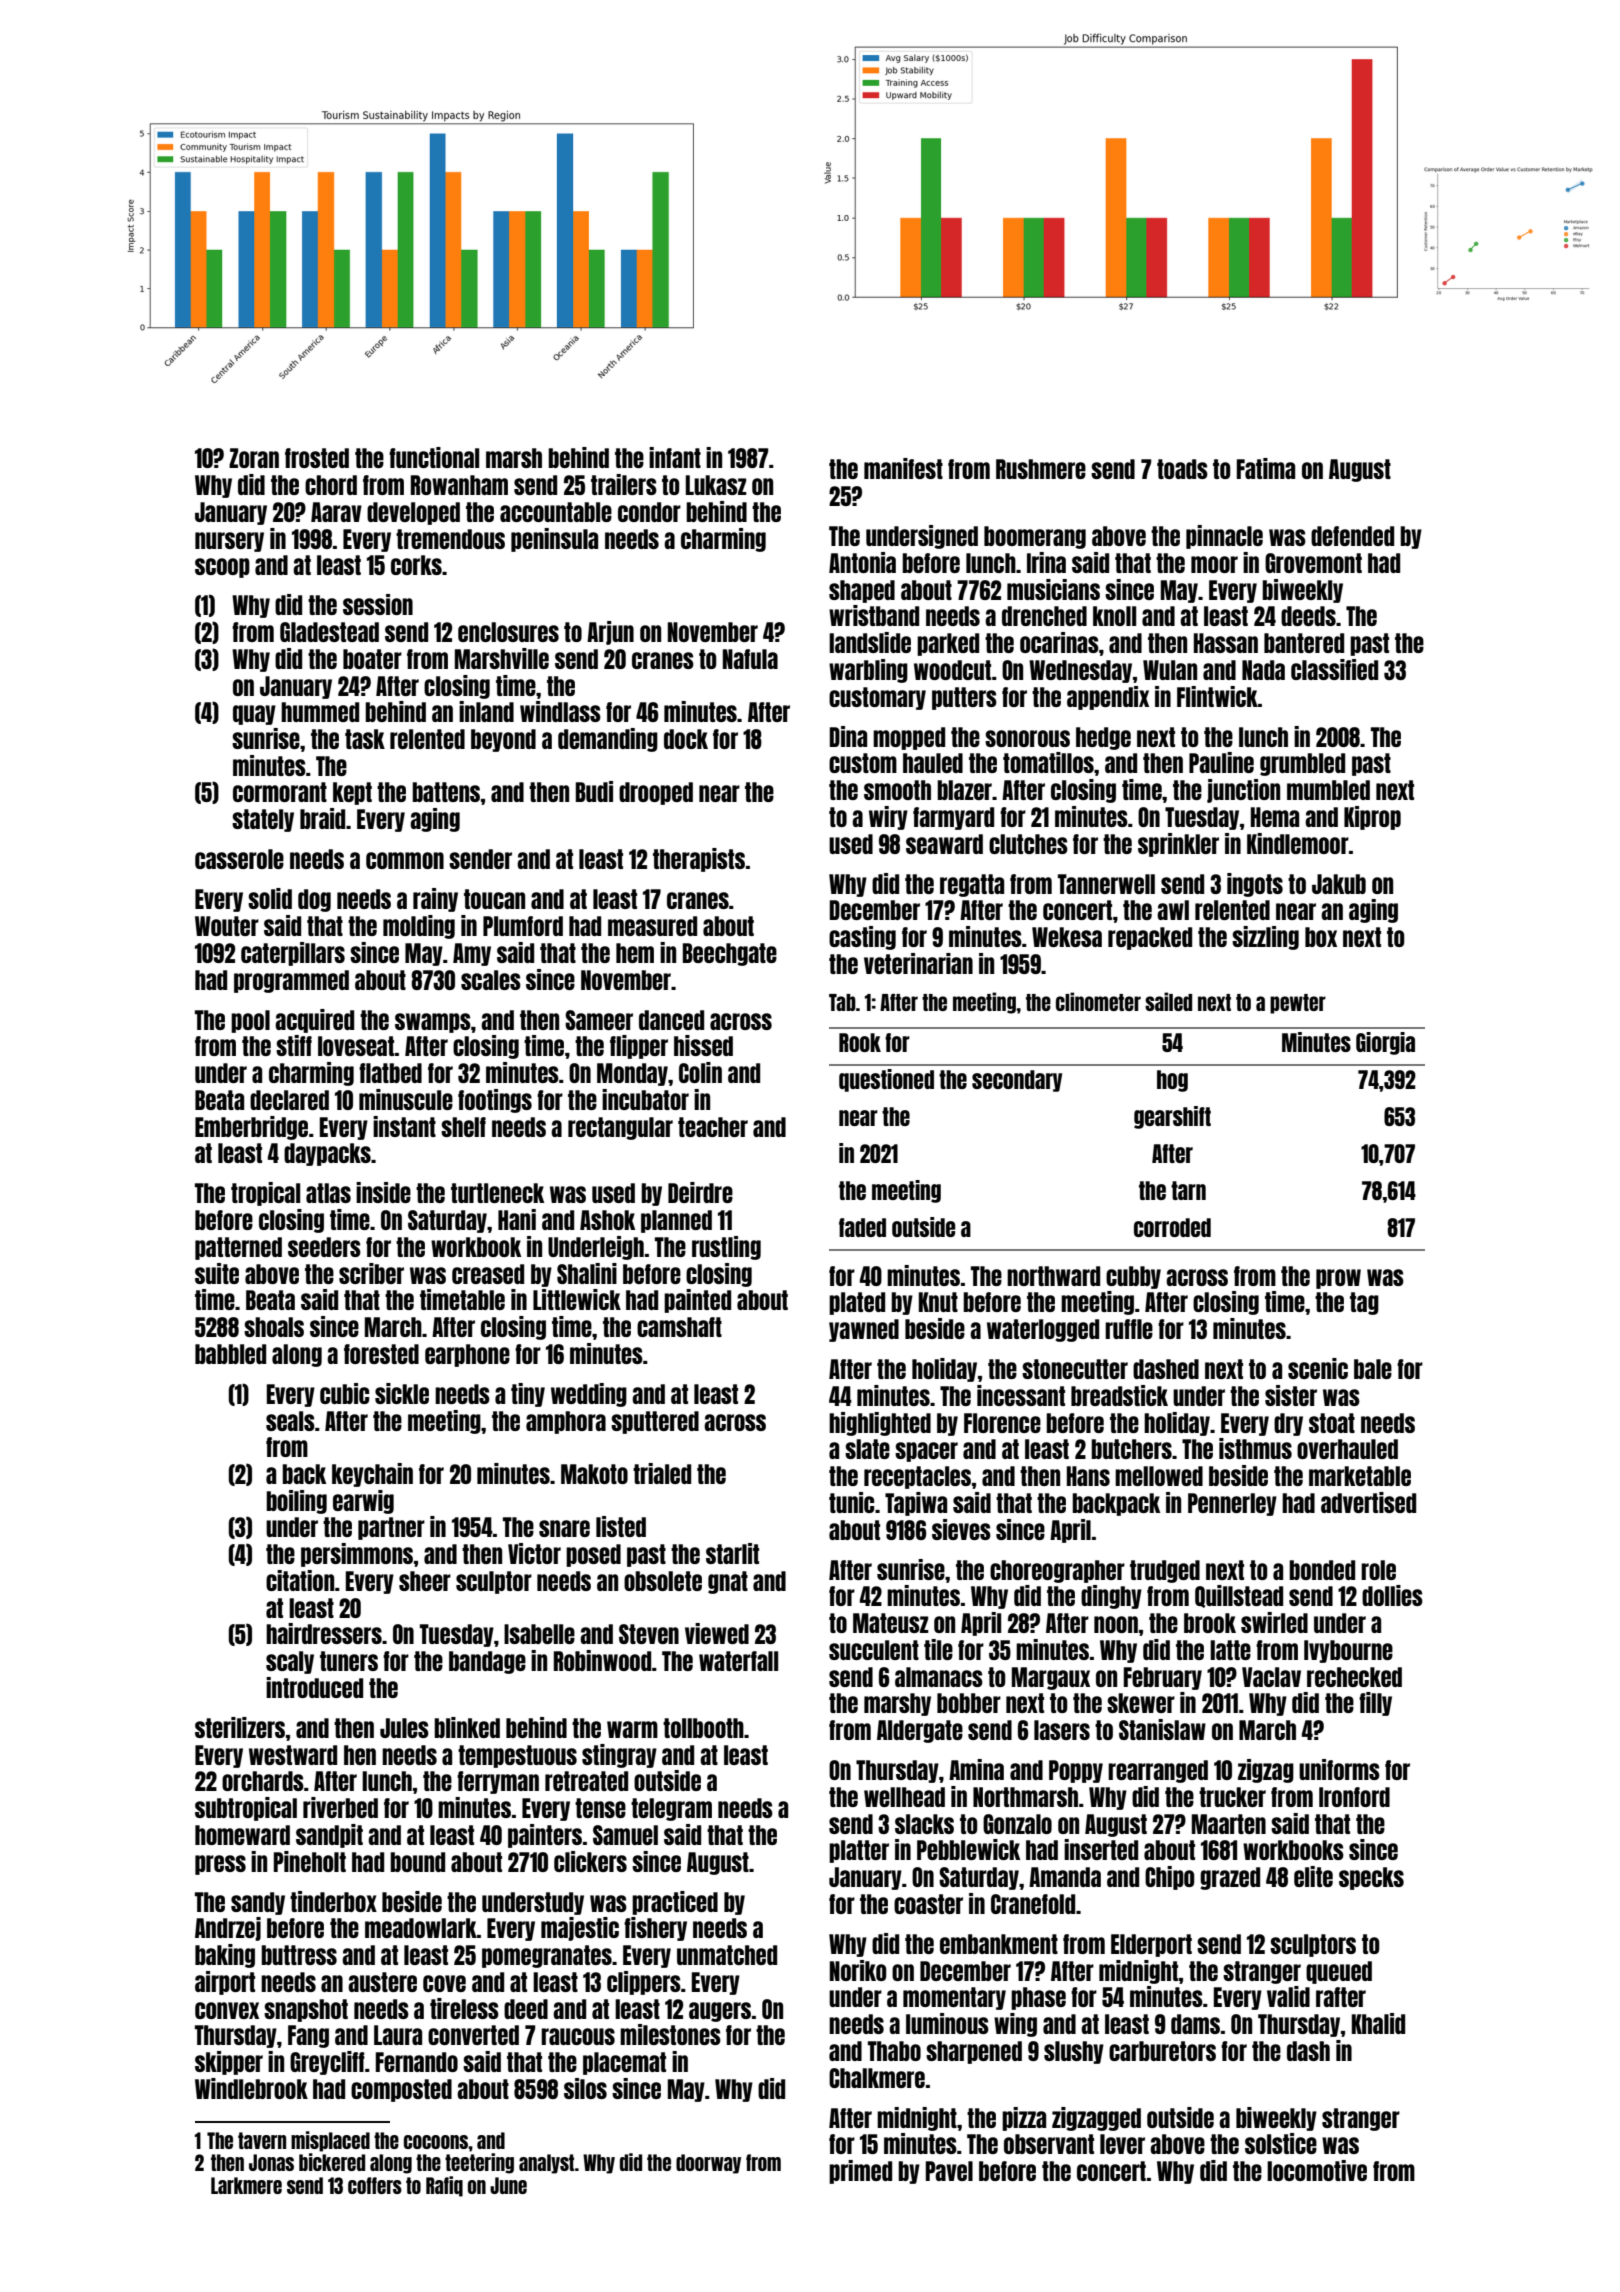 This screenshot has height=2292, width=1620. I want to click on Zoran, so click(254, 458).
